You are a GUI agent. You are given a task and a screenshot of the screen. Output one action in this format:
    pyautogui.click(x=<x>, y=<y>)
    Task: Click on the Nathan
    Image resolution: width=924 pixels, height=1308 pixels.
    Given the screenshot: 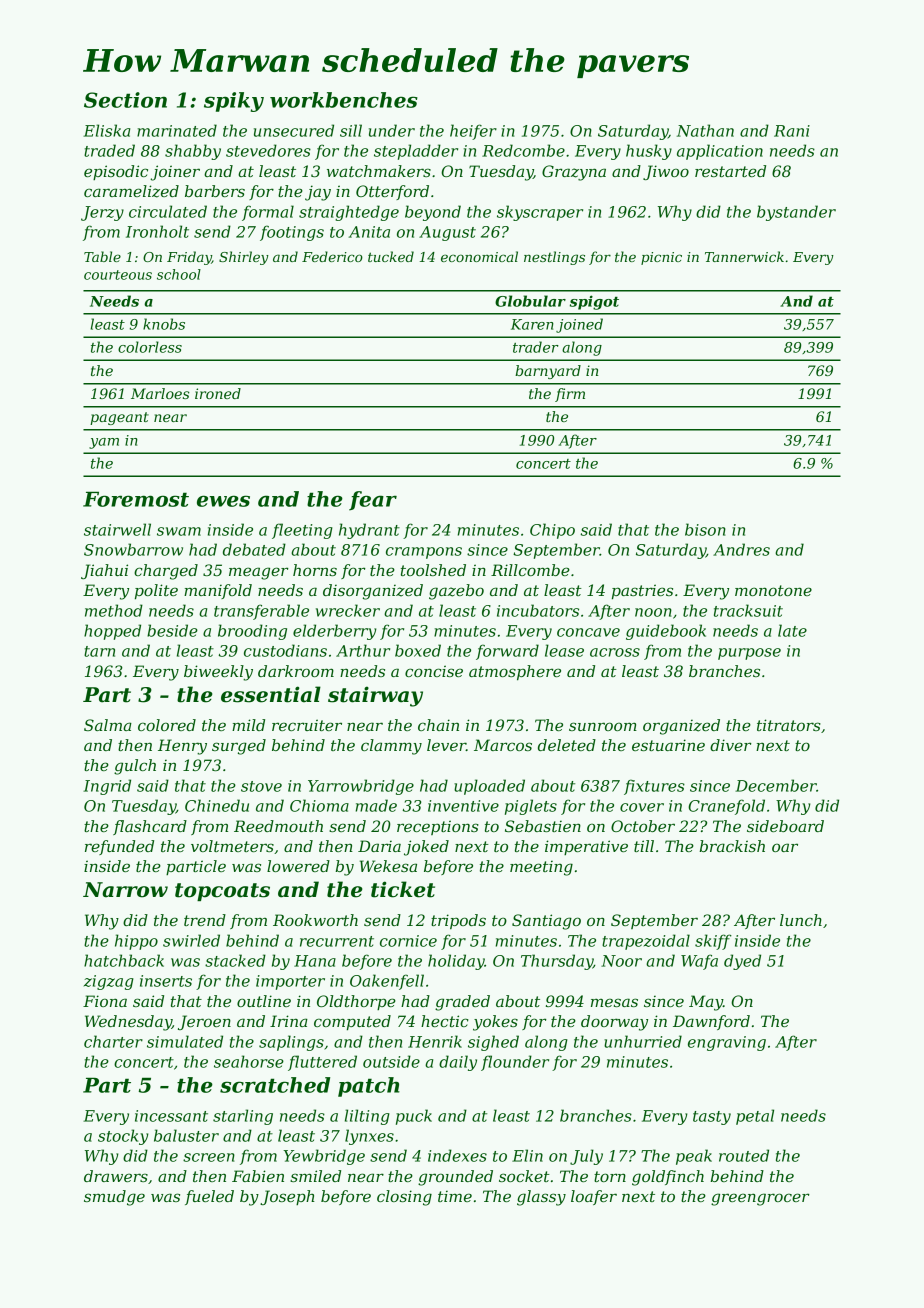 What is the action you would take?
    pyautogui.click(x=705, y=130)
